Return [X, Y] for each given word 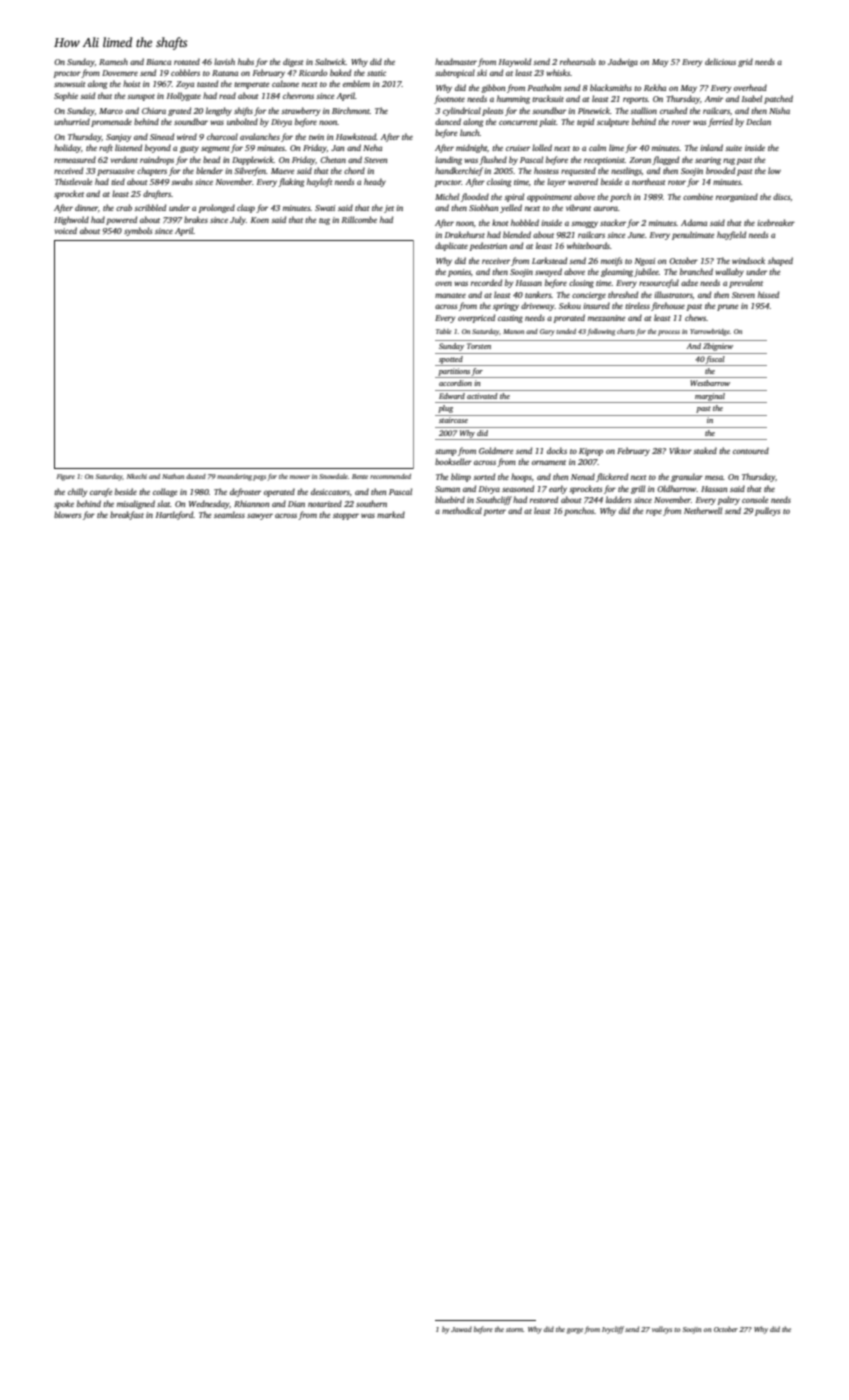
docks [557, 450]
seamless [229, 514]
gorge [574, 1331]
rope [654, 512]
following [601, 332]
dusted [196, 476]
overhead [750, 87]
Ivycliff [613, 1330]
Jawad [461, 1329]
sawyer [260, 516]
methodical [462, 510]
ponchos [579, 511]
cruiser [518, 148]
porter [495, 512]
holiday [67, 148]
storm [514, 1330]
